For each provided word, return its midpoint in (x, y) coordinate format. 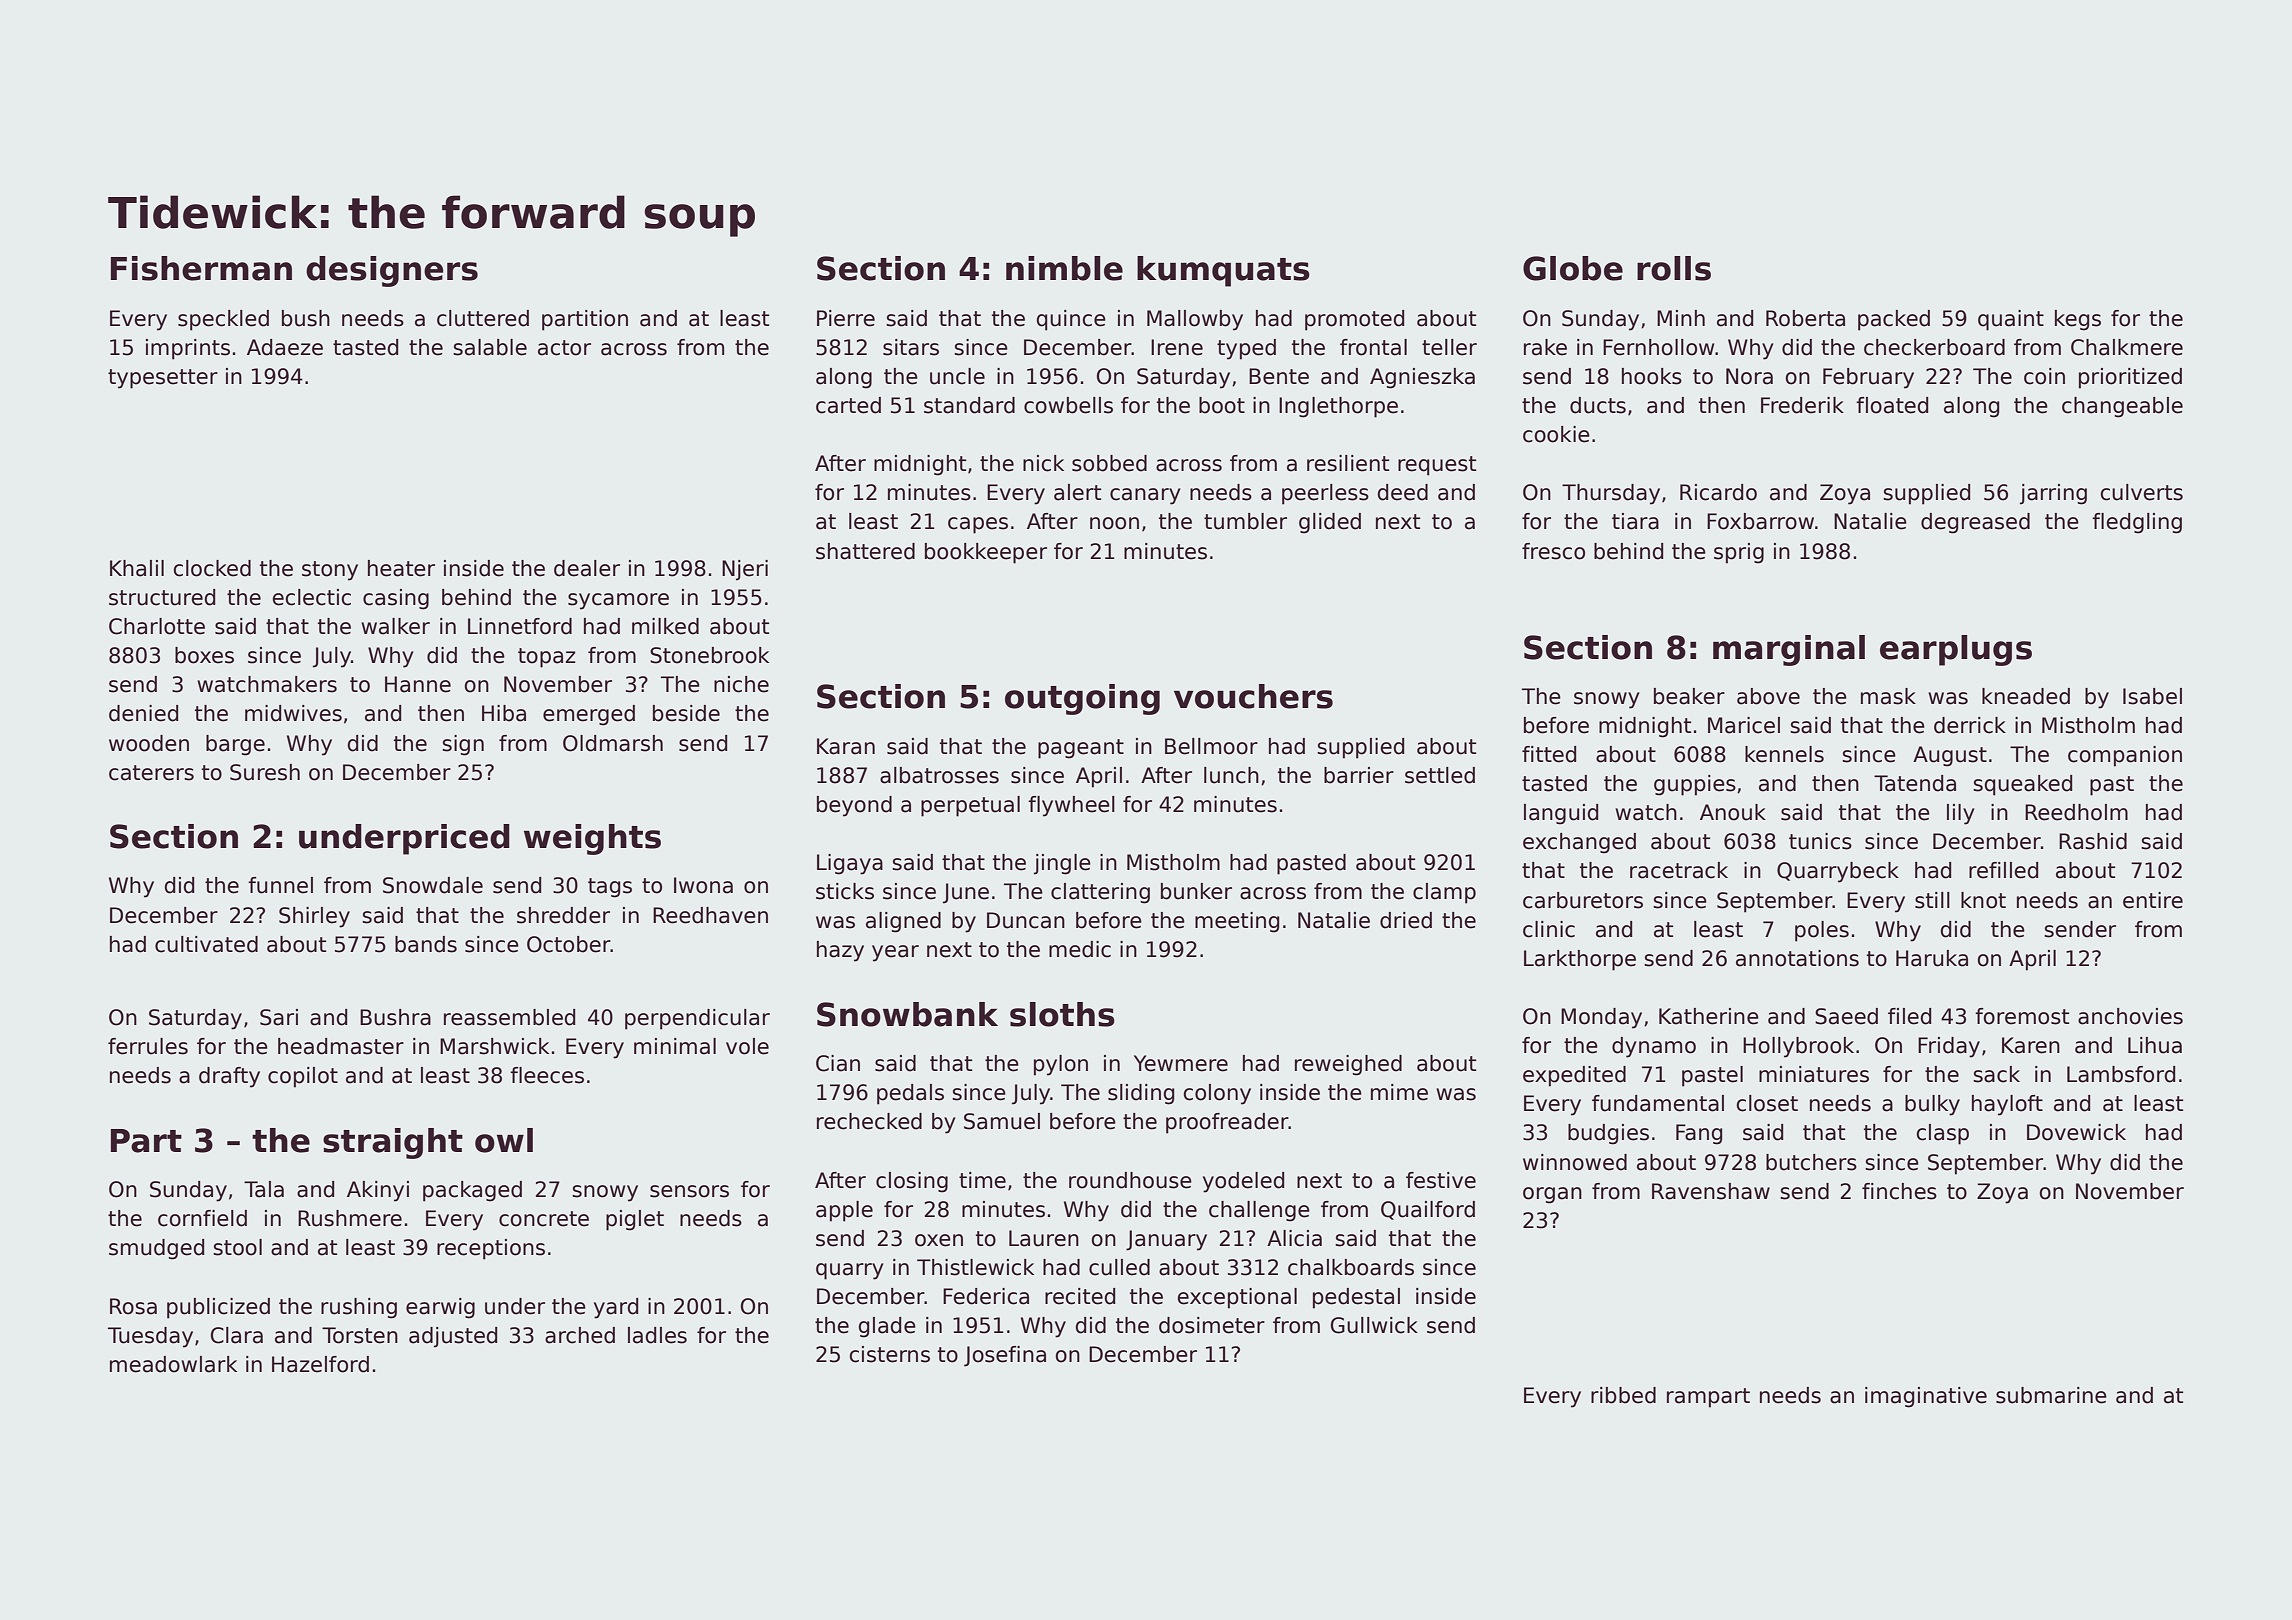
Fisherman (201, 268)
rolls (1674, 268)
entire (2153, 900)
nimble (1064, 268)
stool (237, 1247)
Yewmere (1181, 1063)
